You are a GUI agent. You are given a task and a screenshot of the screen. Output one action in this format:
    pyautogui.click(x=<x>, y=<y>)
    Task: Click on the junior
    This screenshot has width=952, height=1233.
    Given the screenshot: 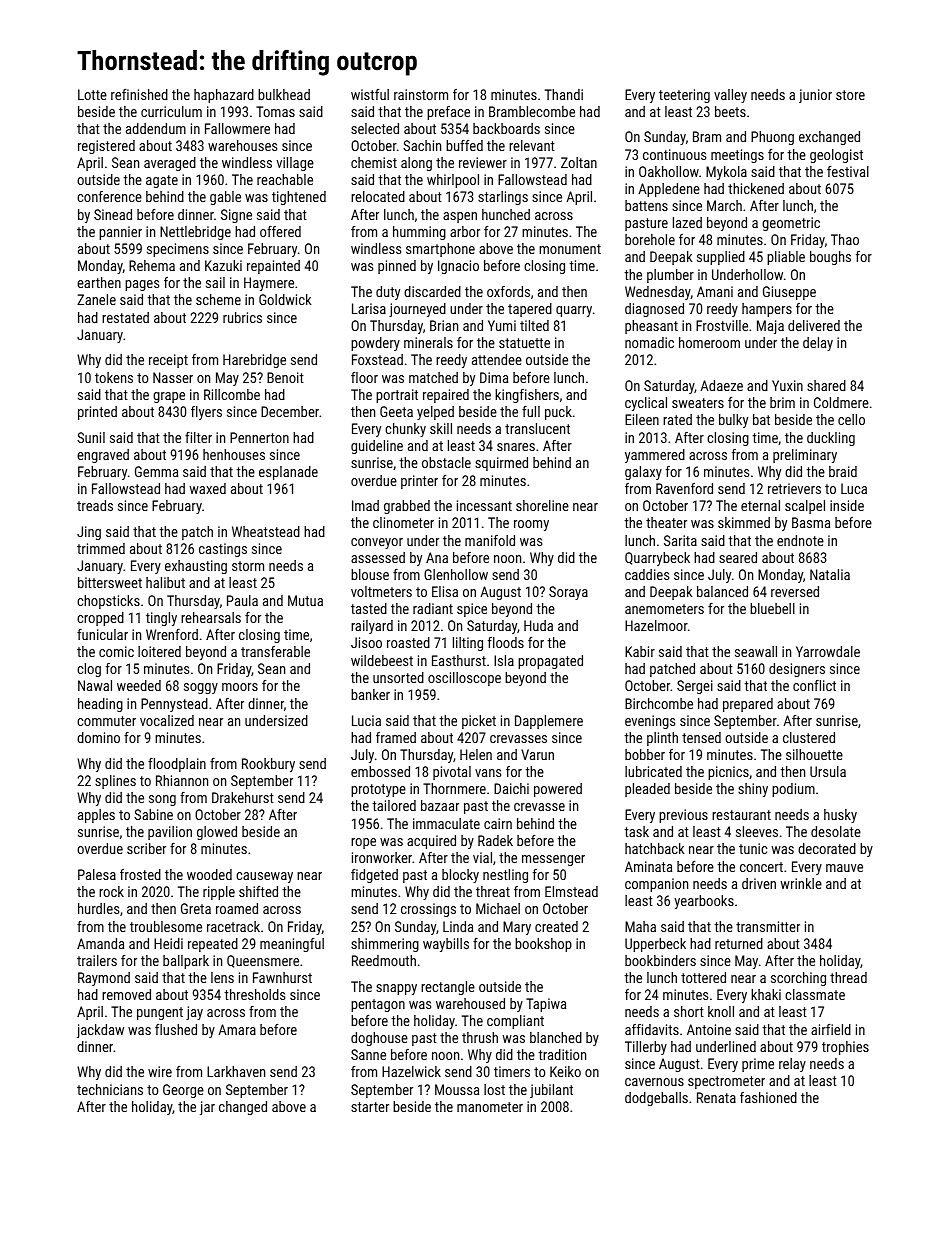 What is the action you would take?
    pyautogui.click(x=815, y=96)
